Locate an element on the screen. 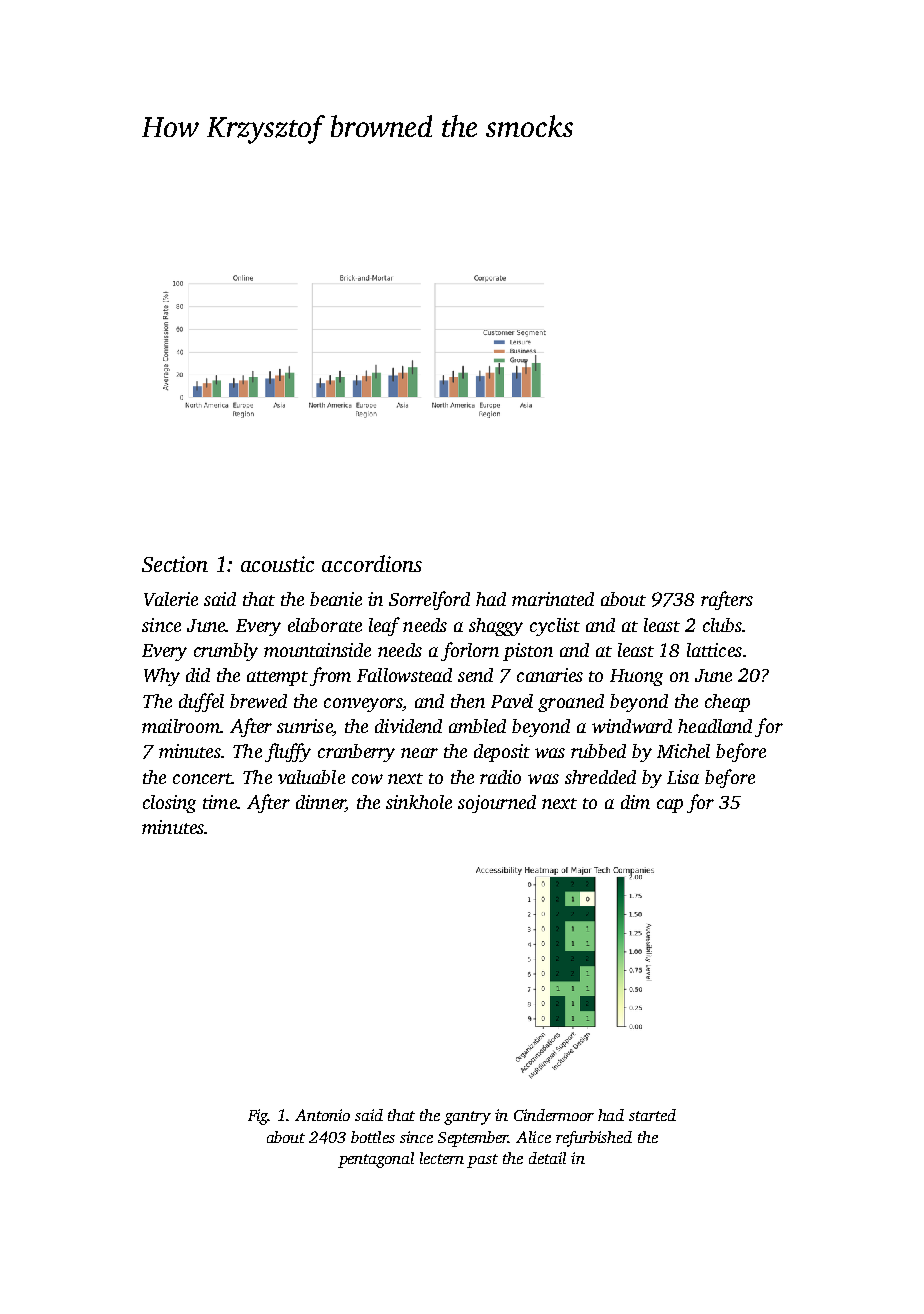  marinated is located at coordinates (553, 599).
